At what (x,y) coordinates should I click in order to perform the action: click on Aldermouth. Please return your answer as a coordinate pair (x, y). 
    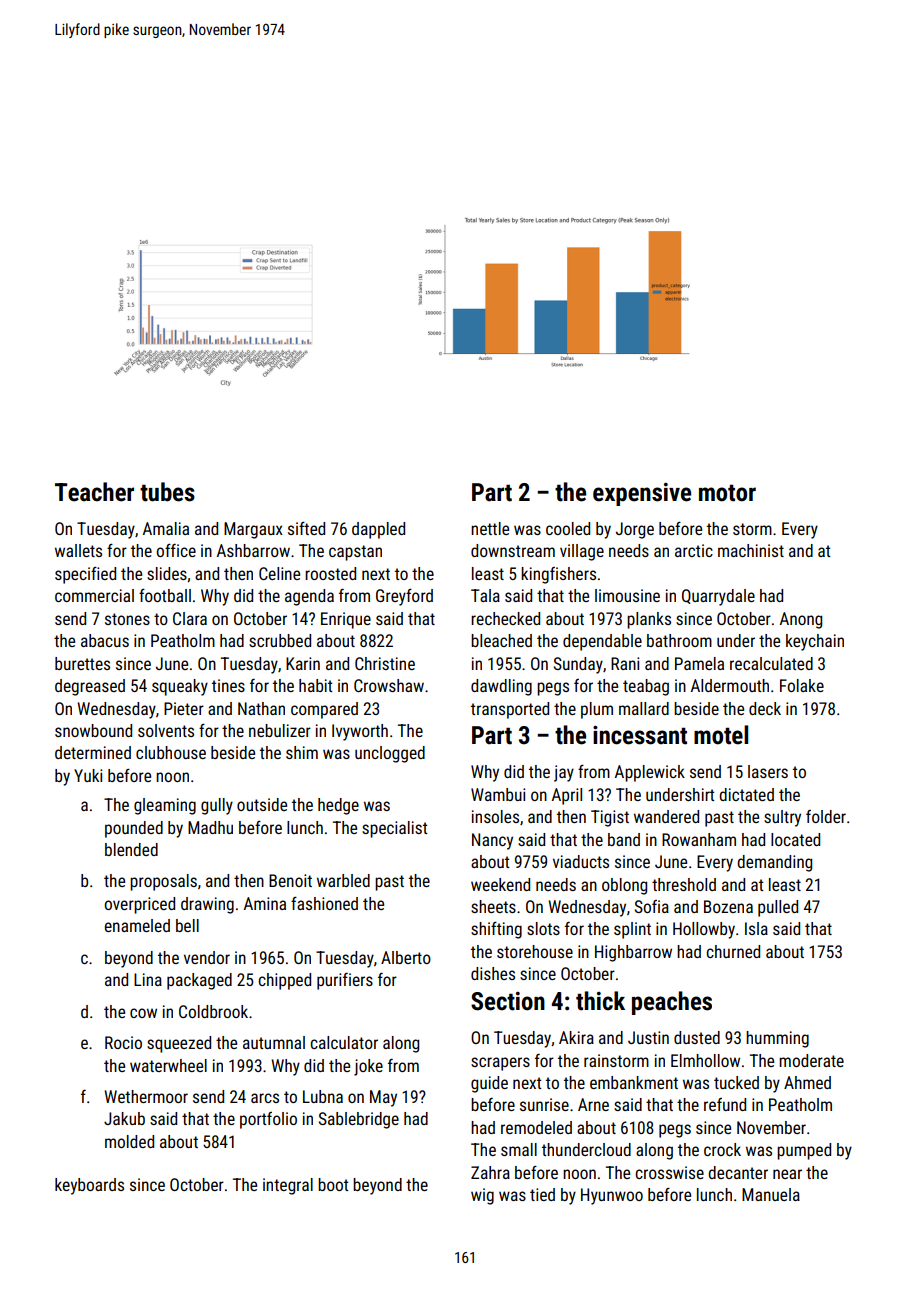
    Looking at the image, I should click on (730, 685).
